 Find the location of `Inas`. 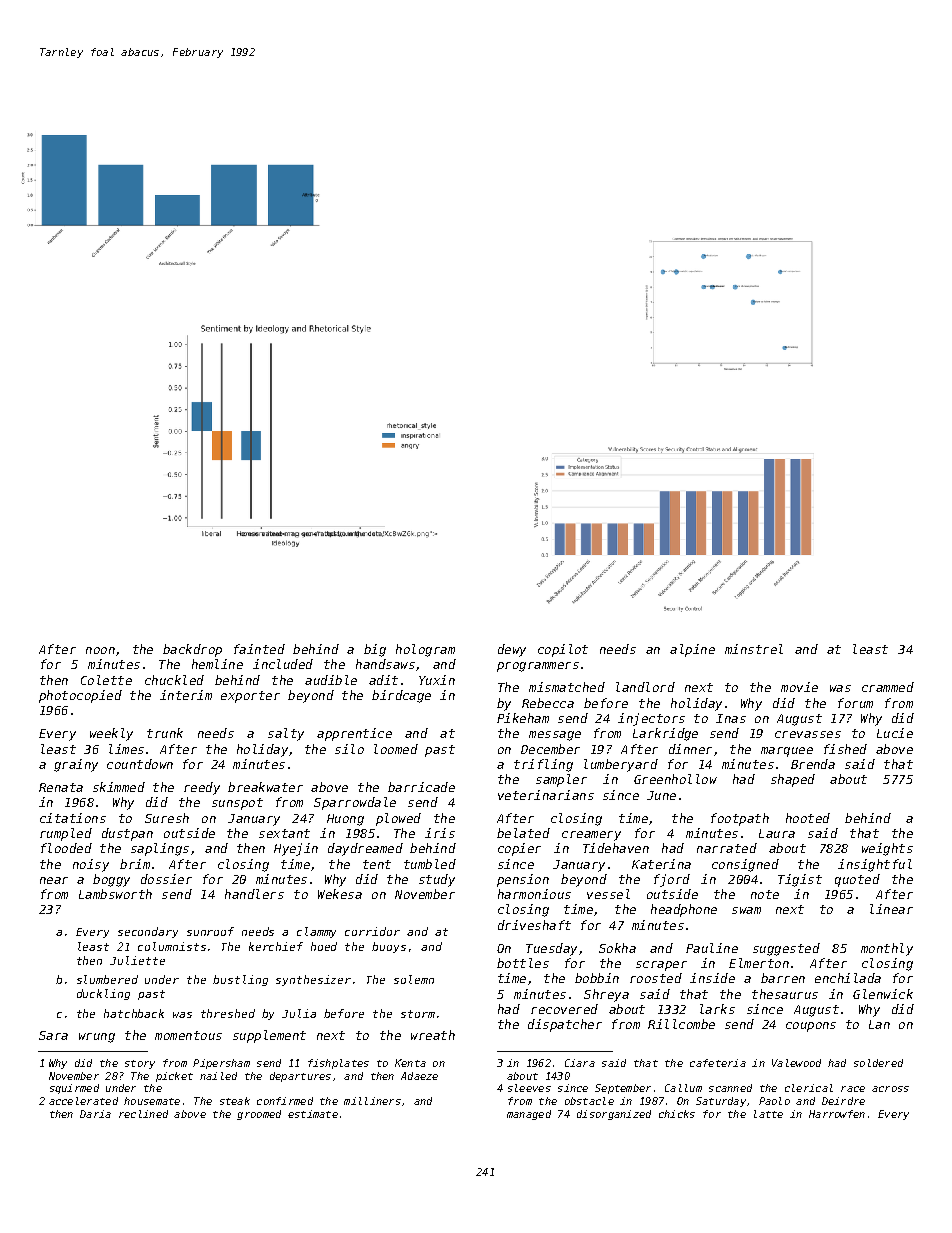

Inas is located at coordinates (731, 718).
